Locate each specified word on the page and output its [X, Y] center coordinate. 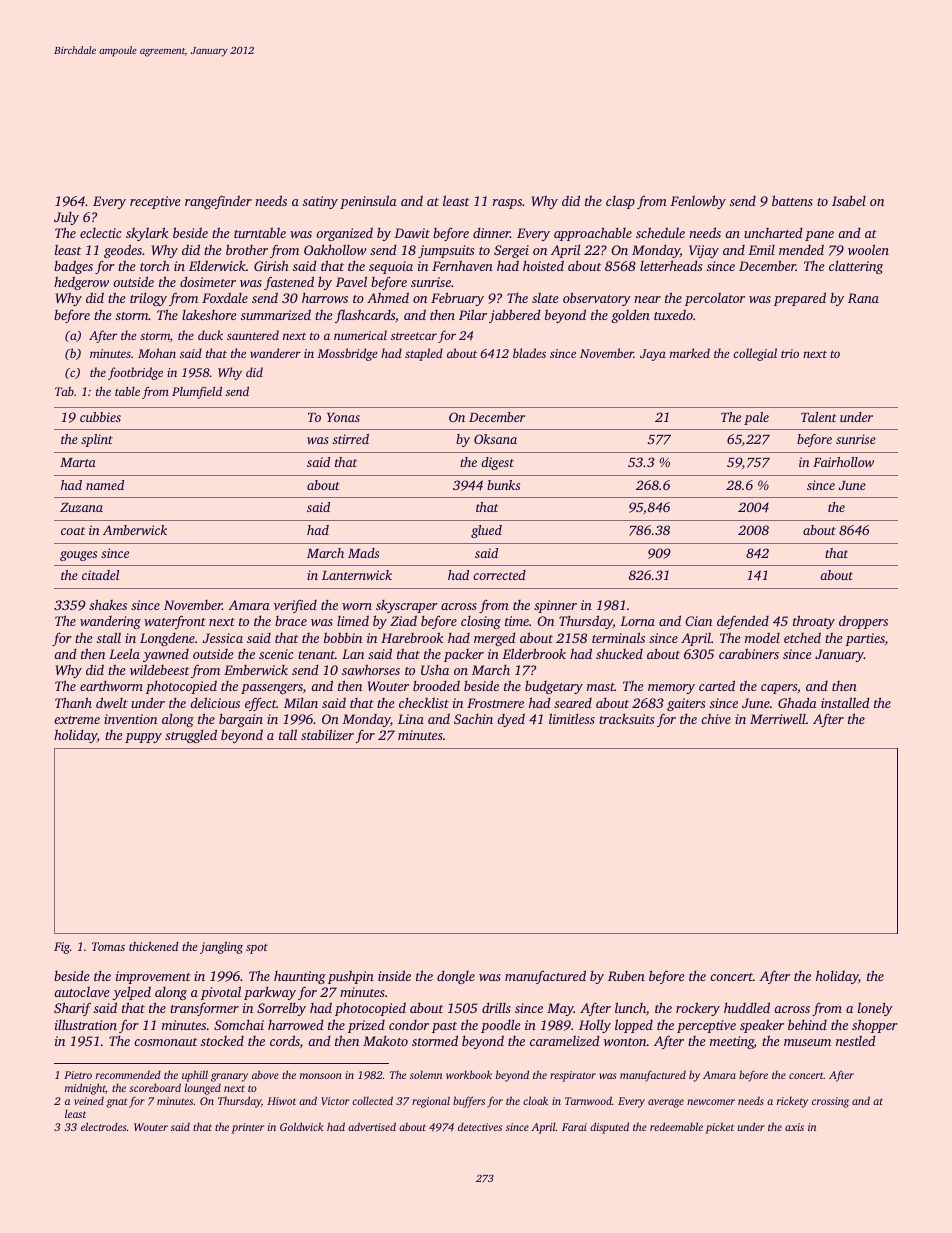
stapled [424, 354]
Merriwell [778, 718]
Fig [62, 948]
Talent [818, 417]
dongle [456, 977]
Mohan [157, 353]
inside [394, 975]
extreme [77, 720]
